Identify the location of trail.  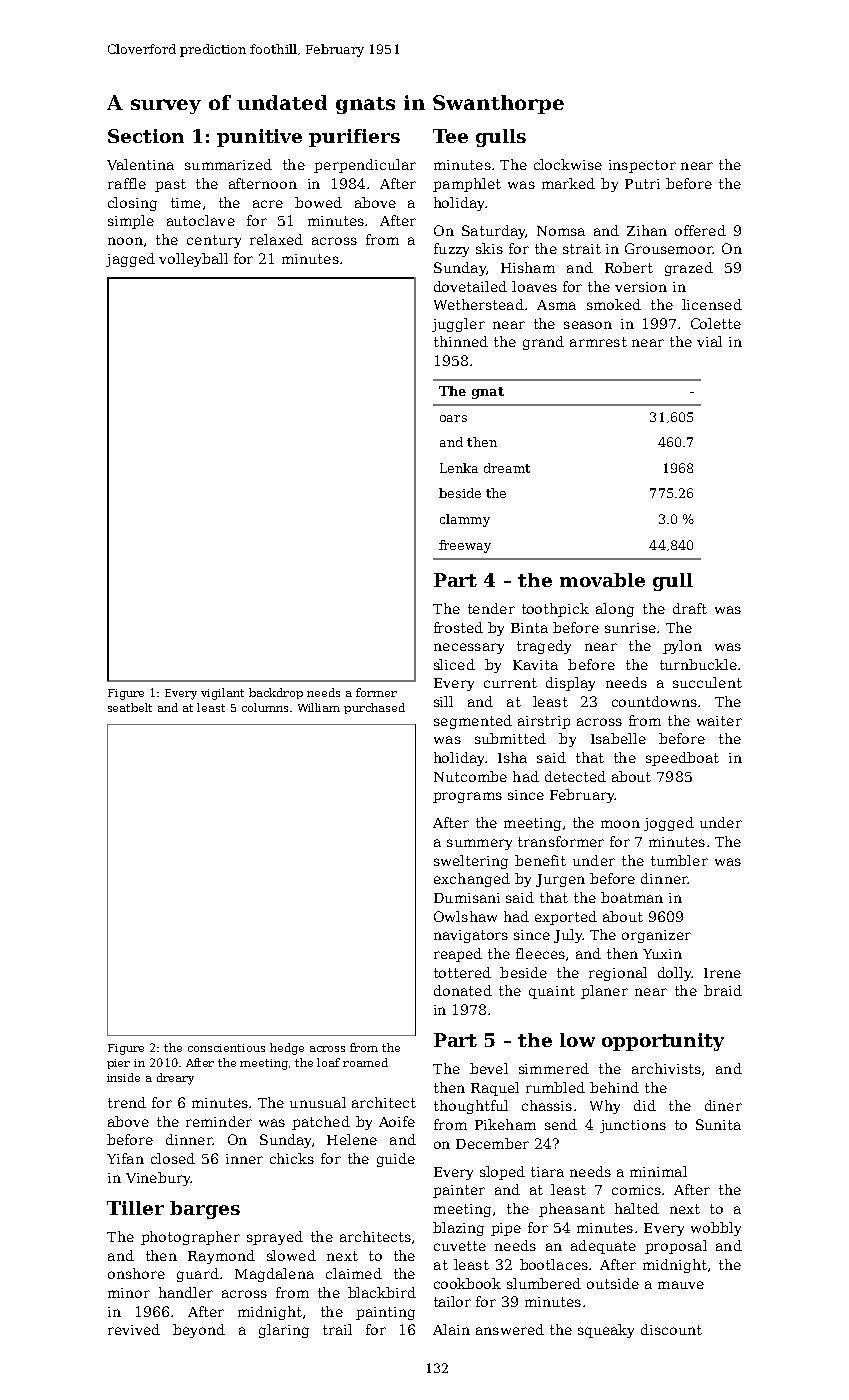
(337, 1329).
